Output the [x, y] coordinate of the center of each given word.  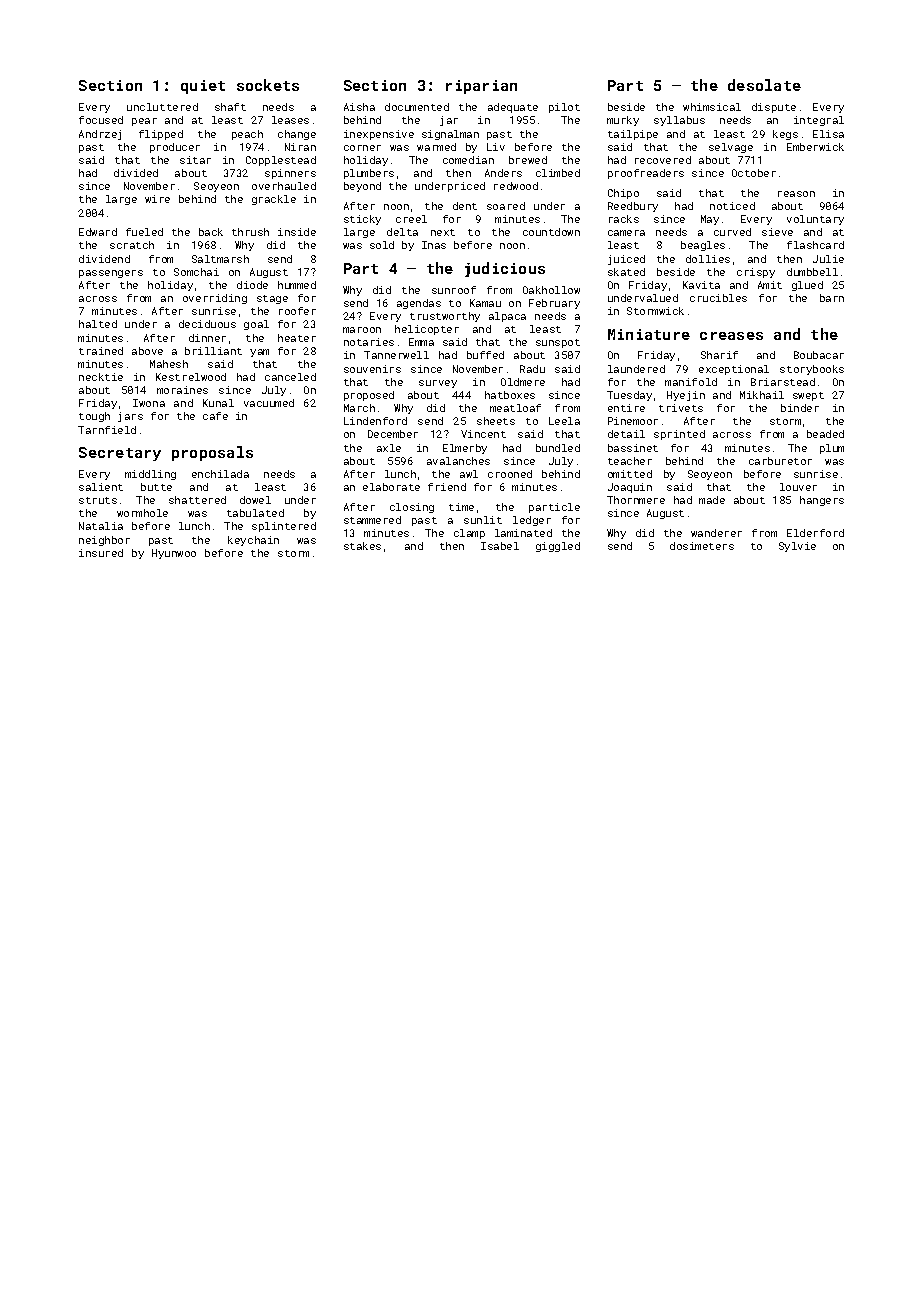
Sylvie [797, 547]
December [393, 434]
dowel [255, 500]
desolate [764, 85]
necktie [101, 377]
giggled [558, 547]
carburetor [780, 461]
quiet [203, 87]
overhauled [284, 186]
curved [732, 232]
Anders [503, 173]
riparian [481, 87]
